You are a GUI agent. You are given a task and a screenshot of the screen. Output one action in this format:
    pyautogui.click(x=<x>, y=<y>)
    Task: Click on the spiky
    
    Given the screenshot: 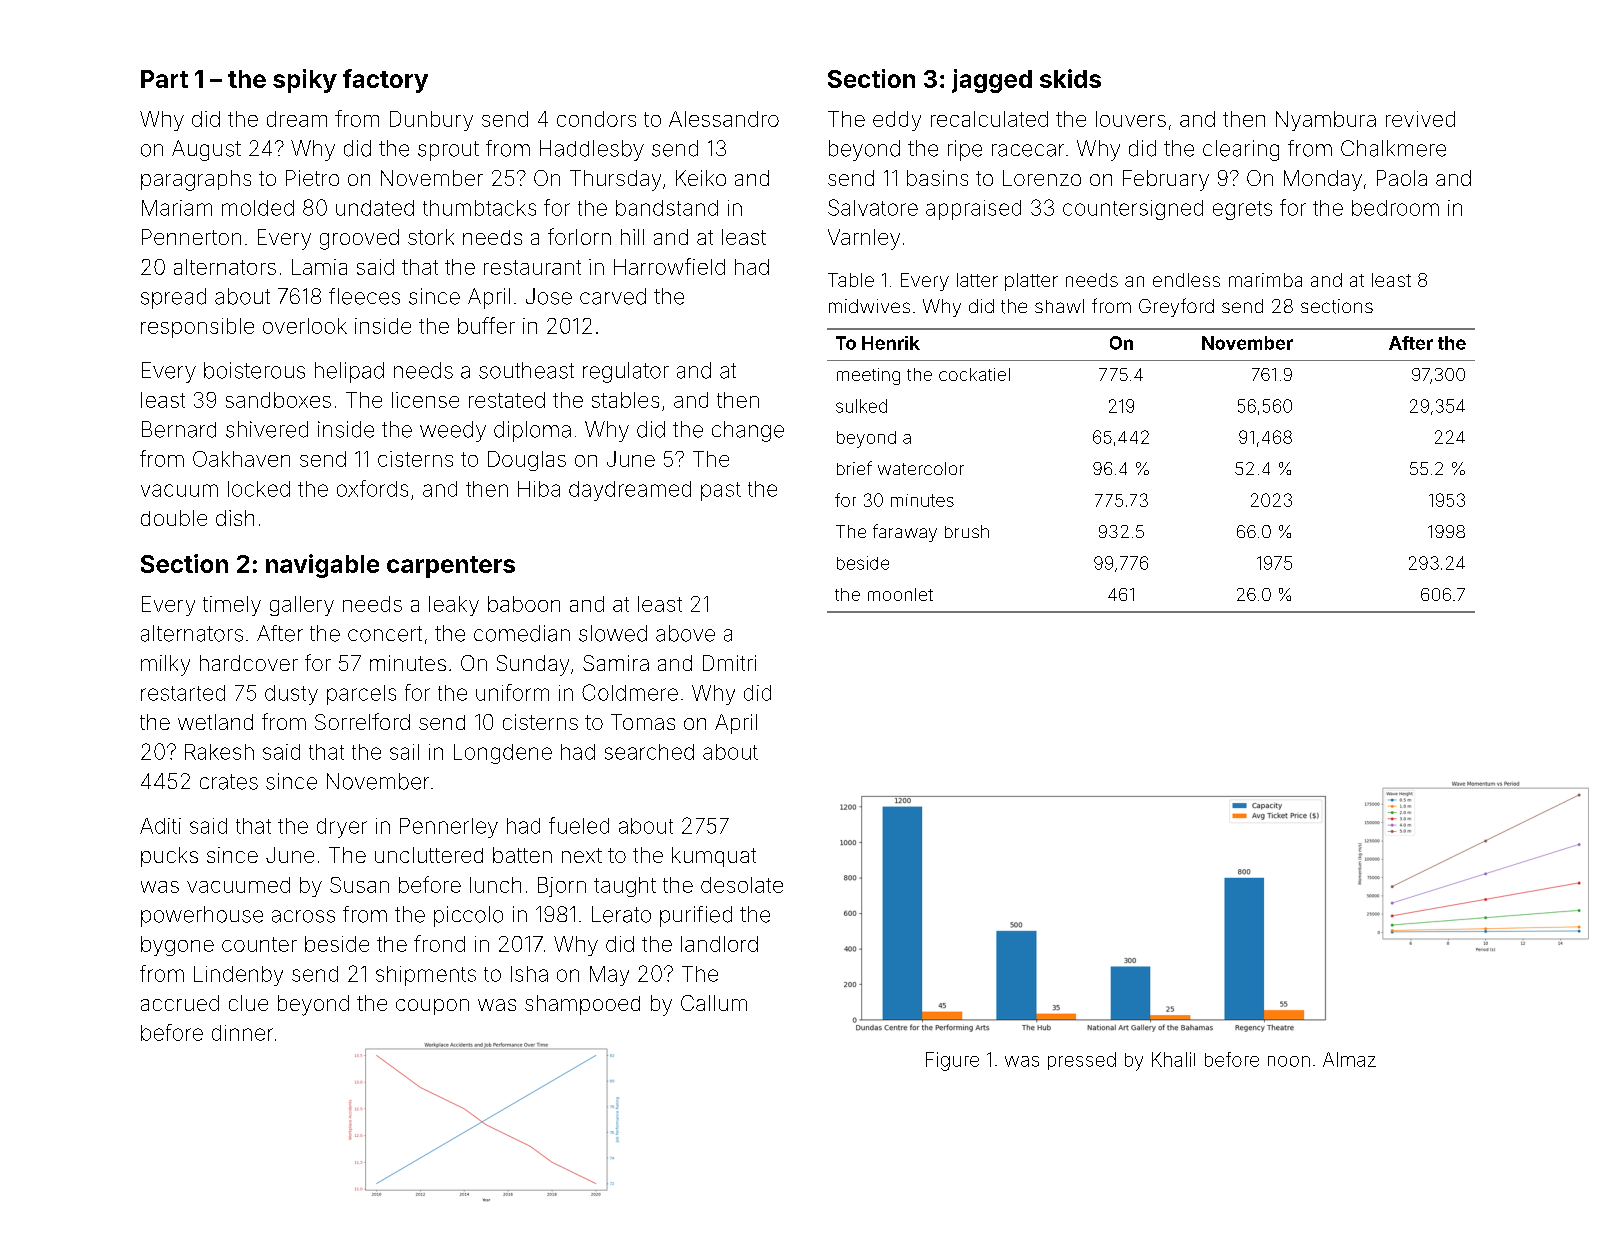 What is the action you would take?
    pyautogui.click(x=305, y=81)
